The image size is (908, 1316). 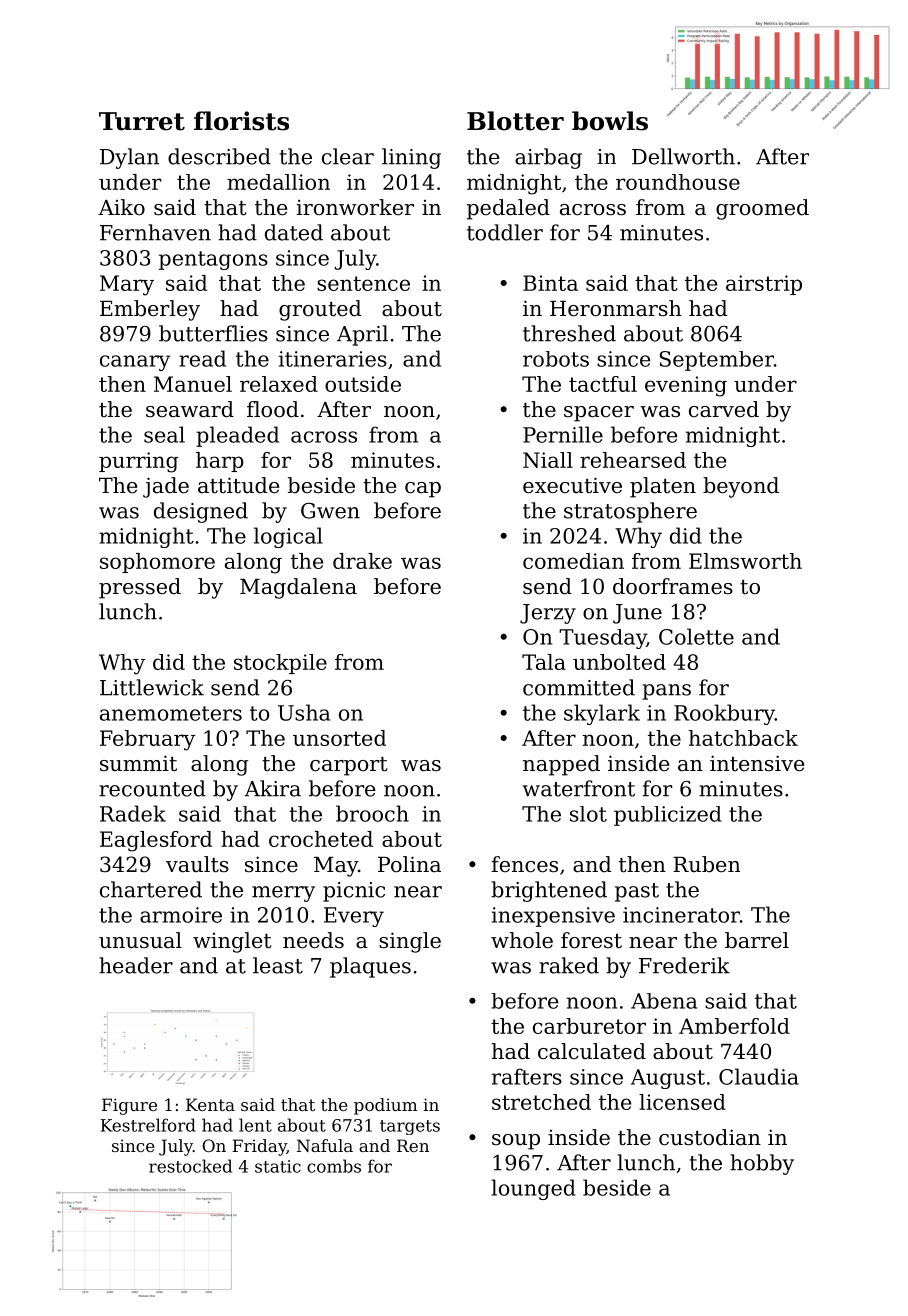 I want to click on header, so click(x=136, y=965).
